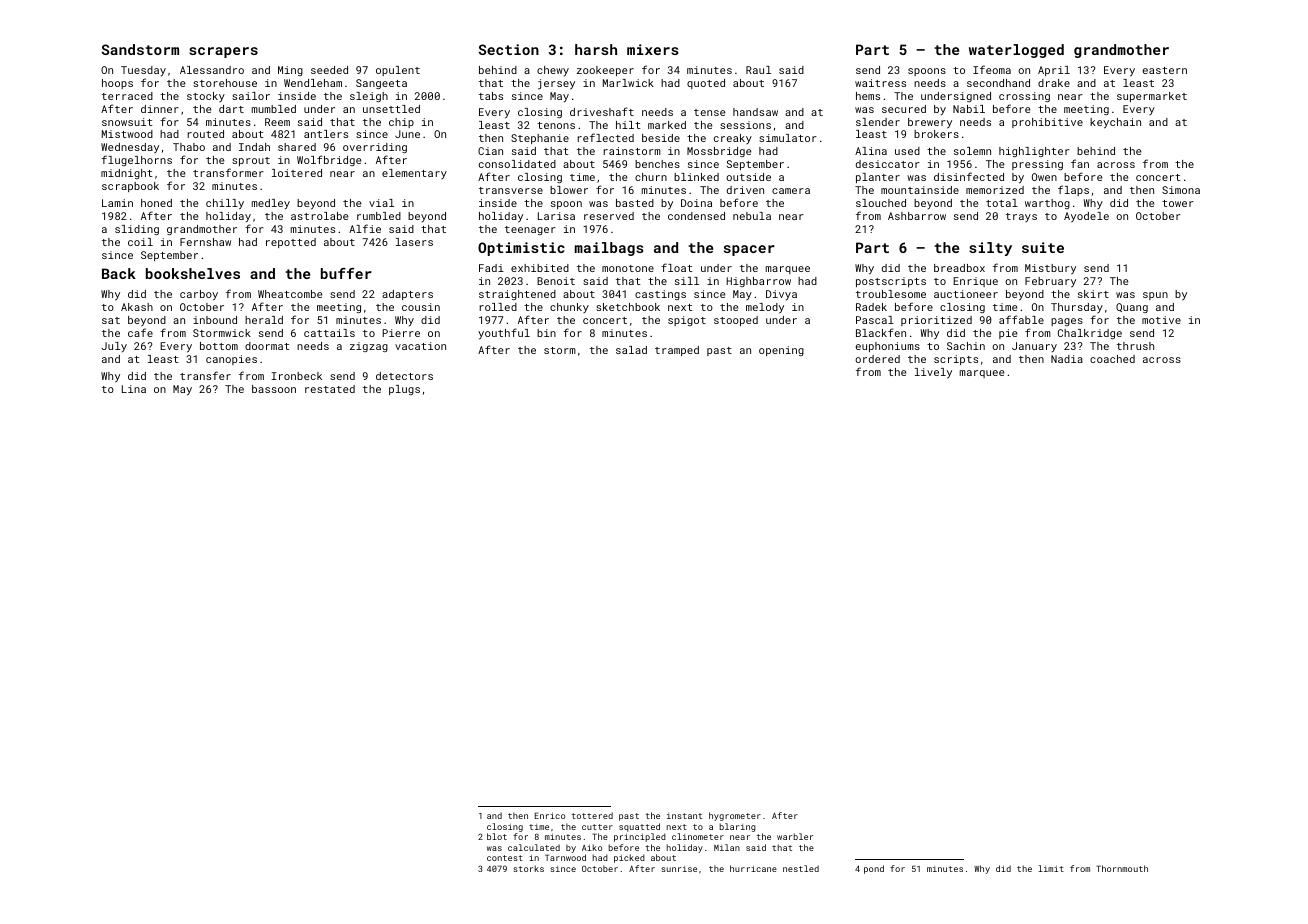  I want to click on contest, so click(505, 858).
